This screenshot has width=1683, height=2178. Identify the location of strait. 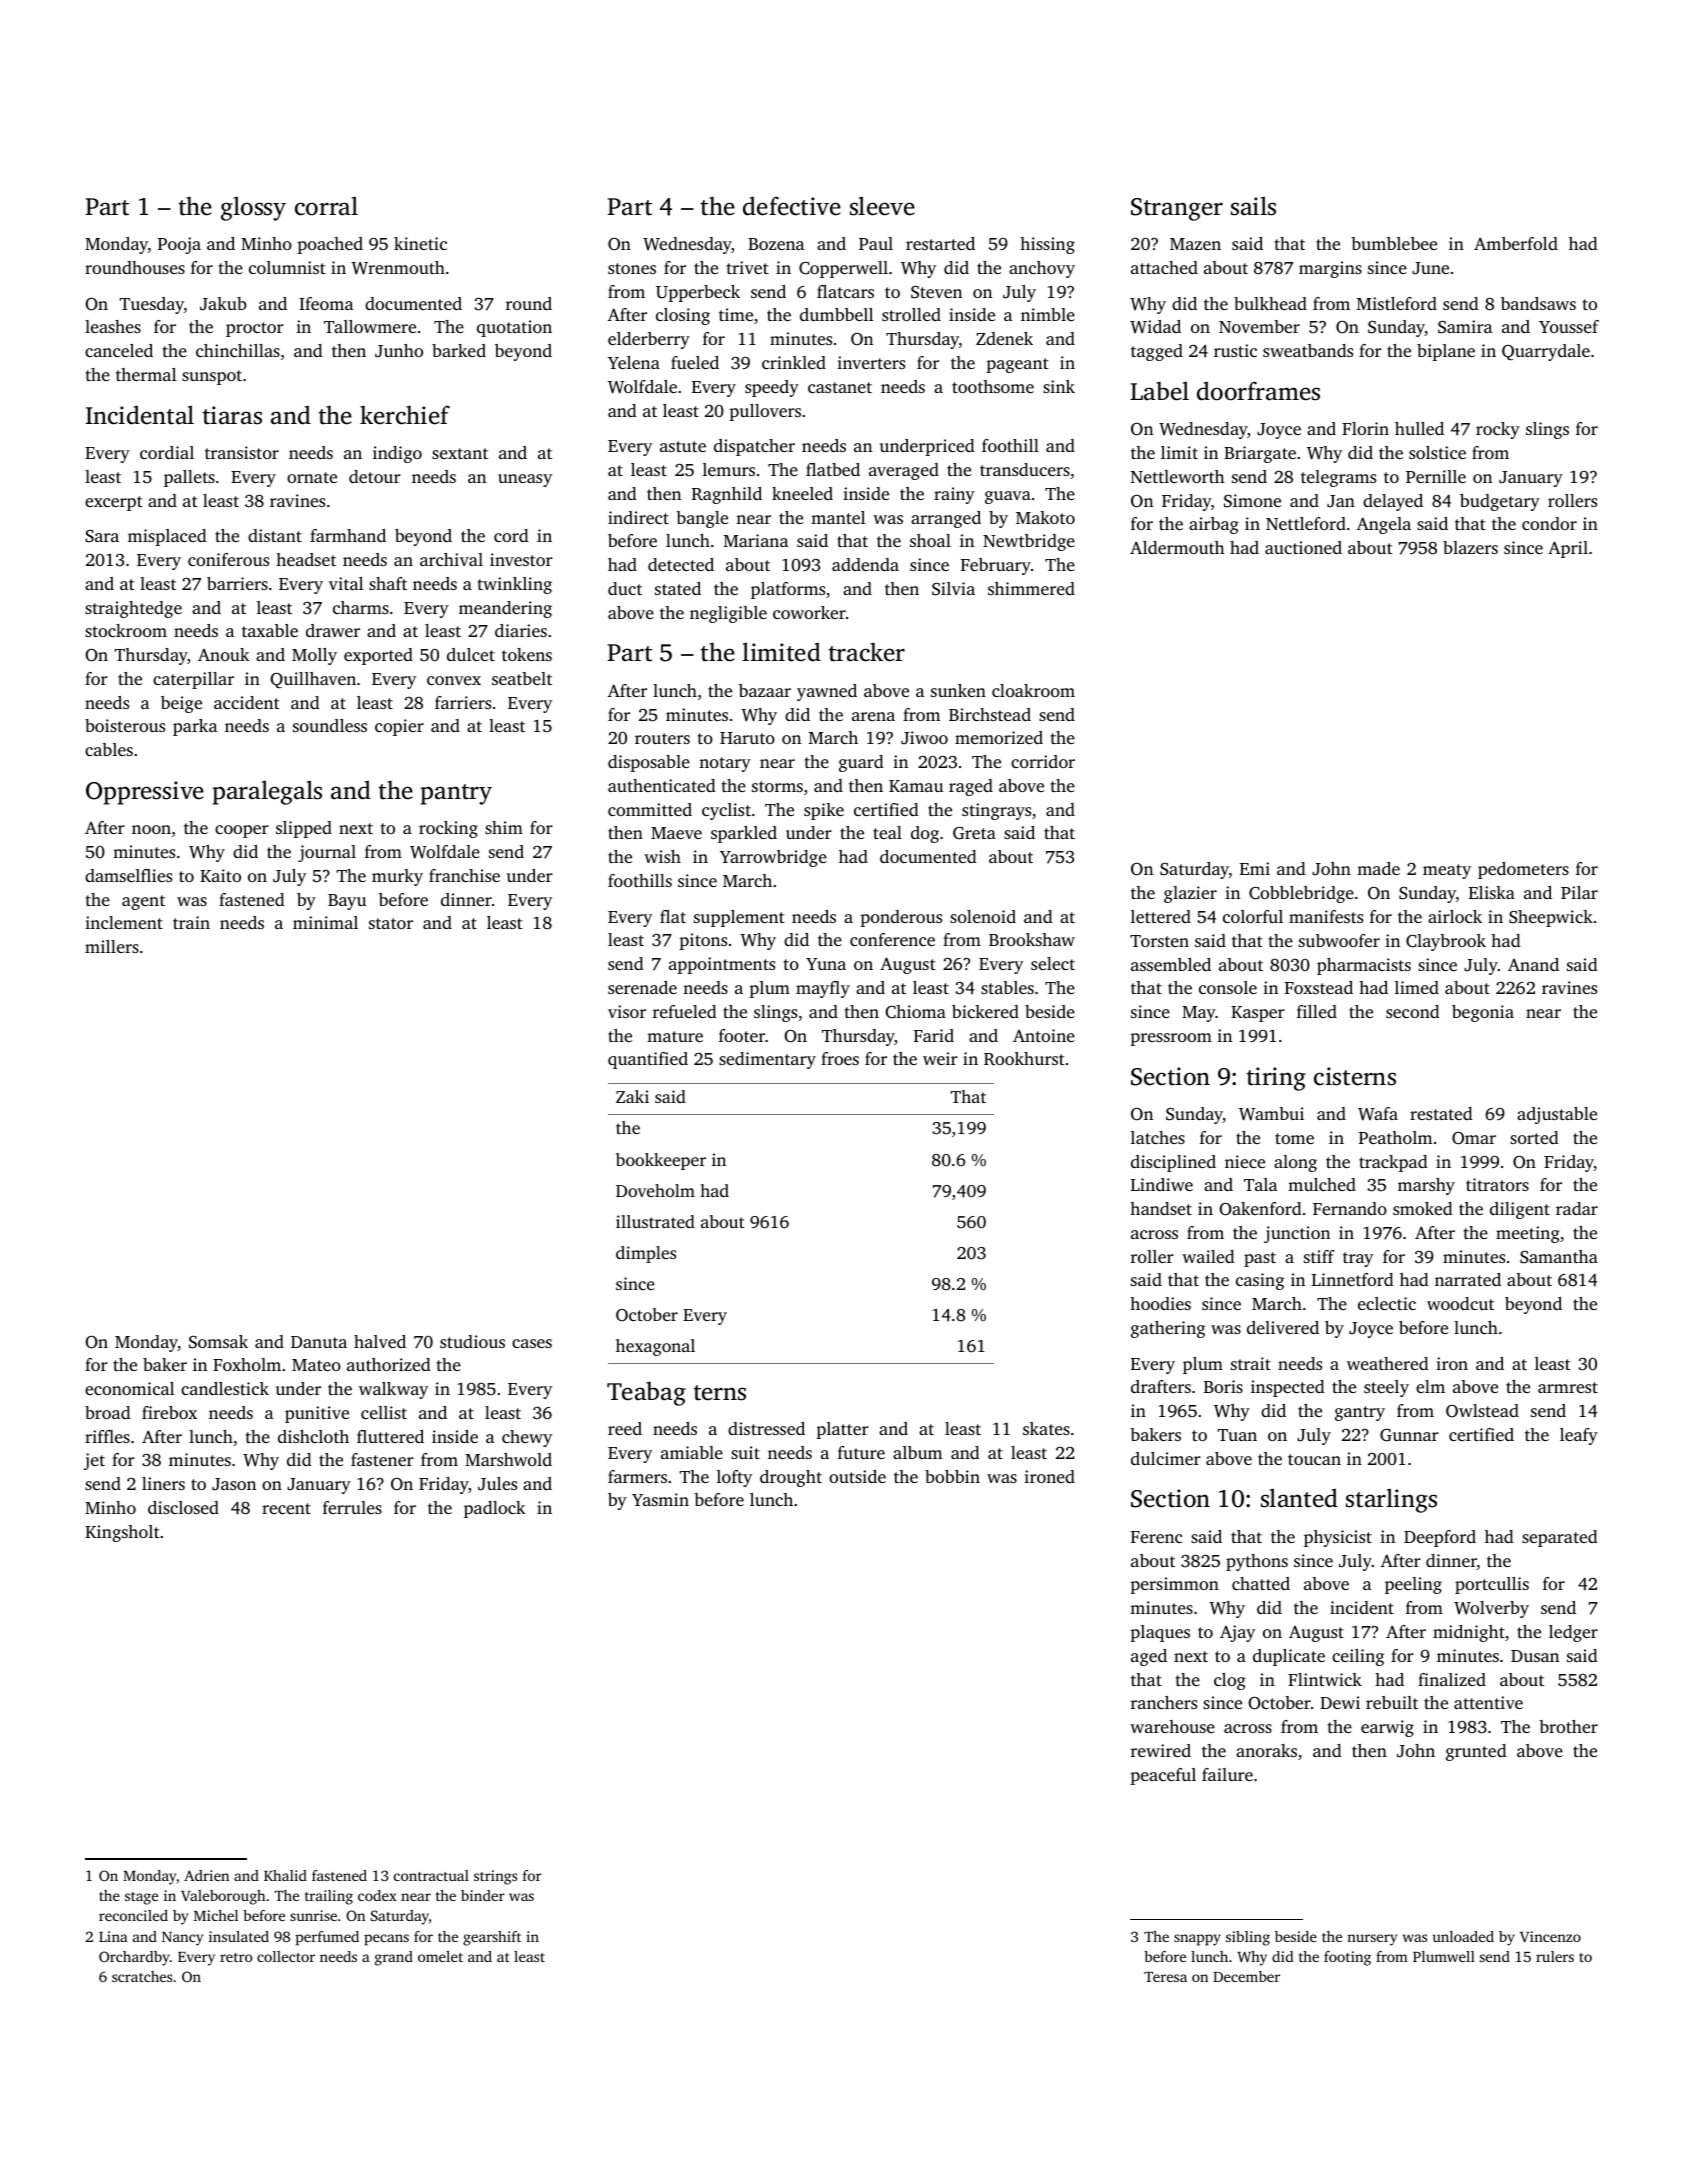
(1251, 1363).
